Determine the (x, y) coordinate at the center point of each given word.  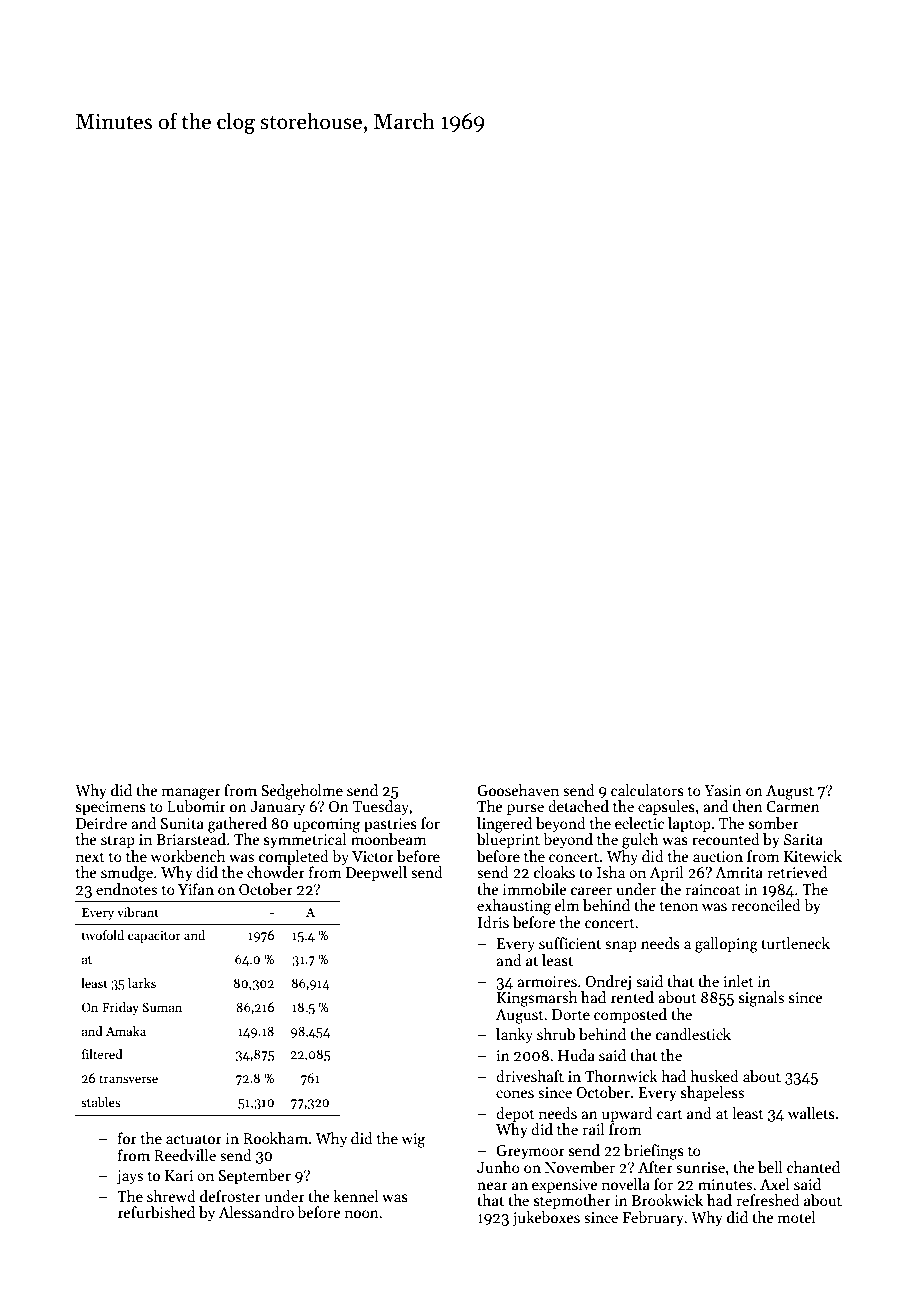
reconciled (766, 905)
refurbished (156, 1212)
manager (191, 794)
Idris (493, 922)
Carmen (793, 806)
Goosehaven (518, 790)
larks (142, 983)
